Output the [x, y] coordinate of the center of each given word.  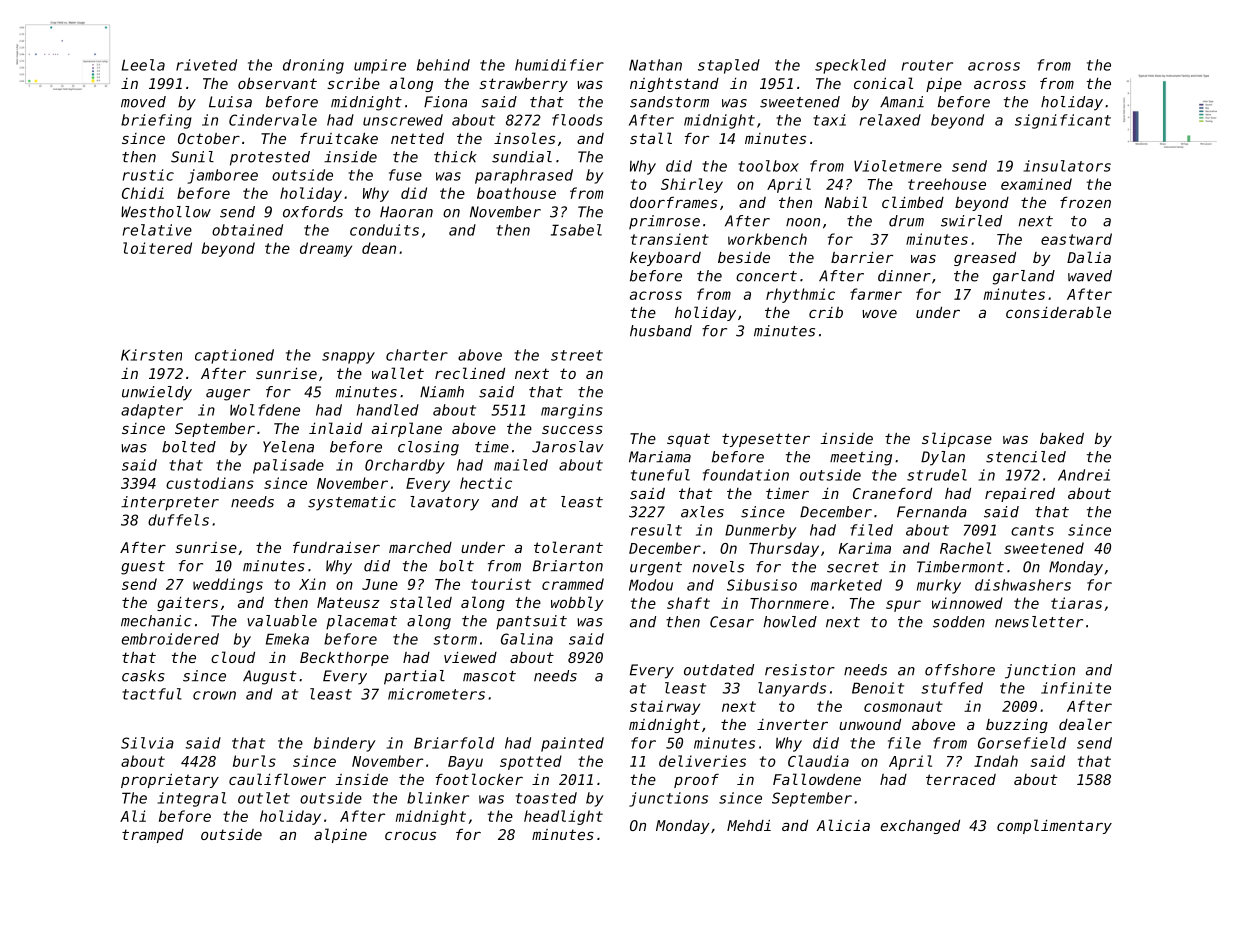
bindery [344, 744]
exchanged [920, 827]
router [927, 65]
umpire [380, 66]
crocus [410, 835]
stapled [729, 66]
